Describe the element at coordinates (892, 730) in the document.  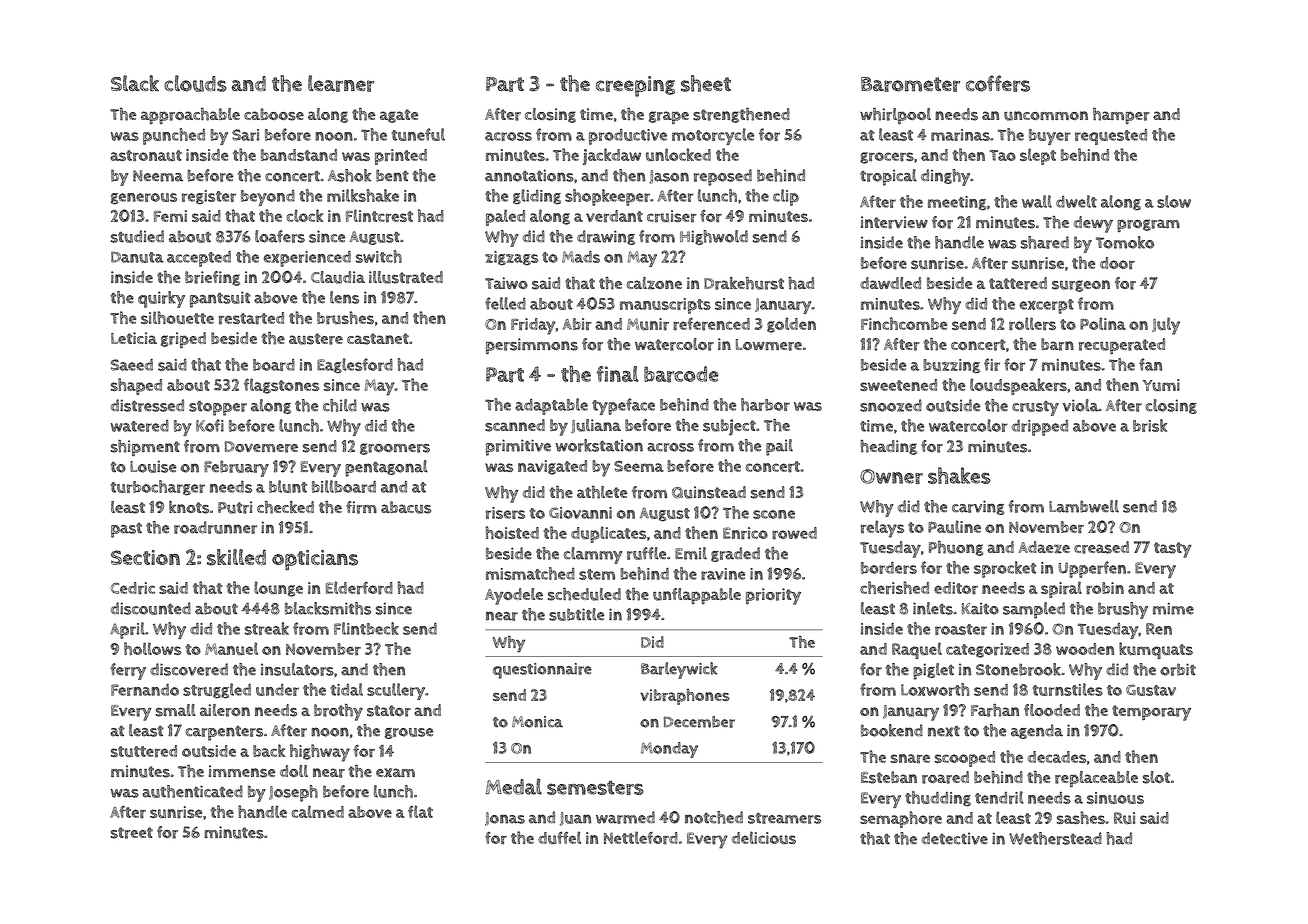
I see `bookend` at that location.
